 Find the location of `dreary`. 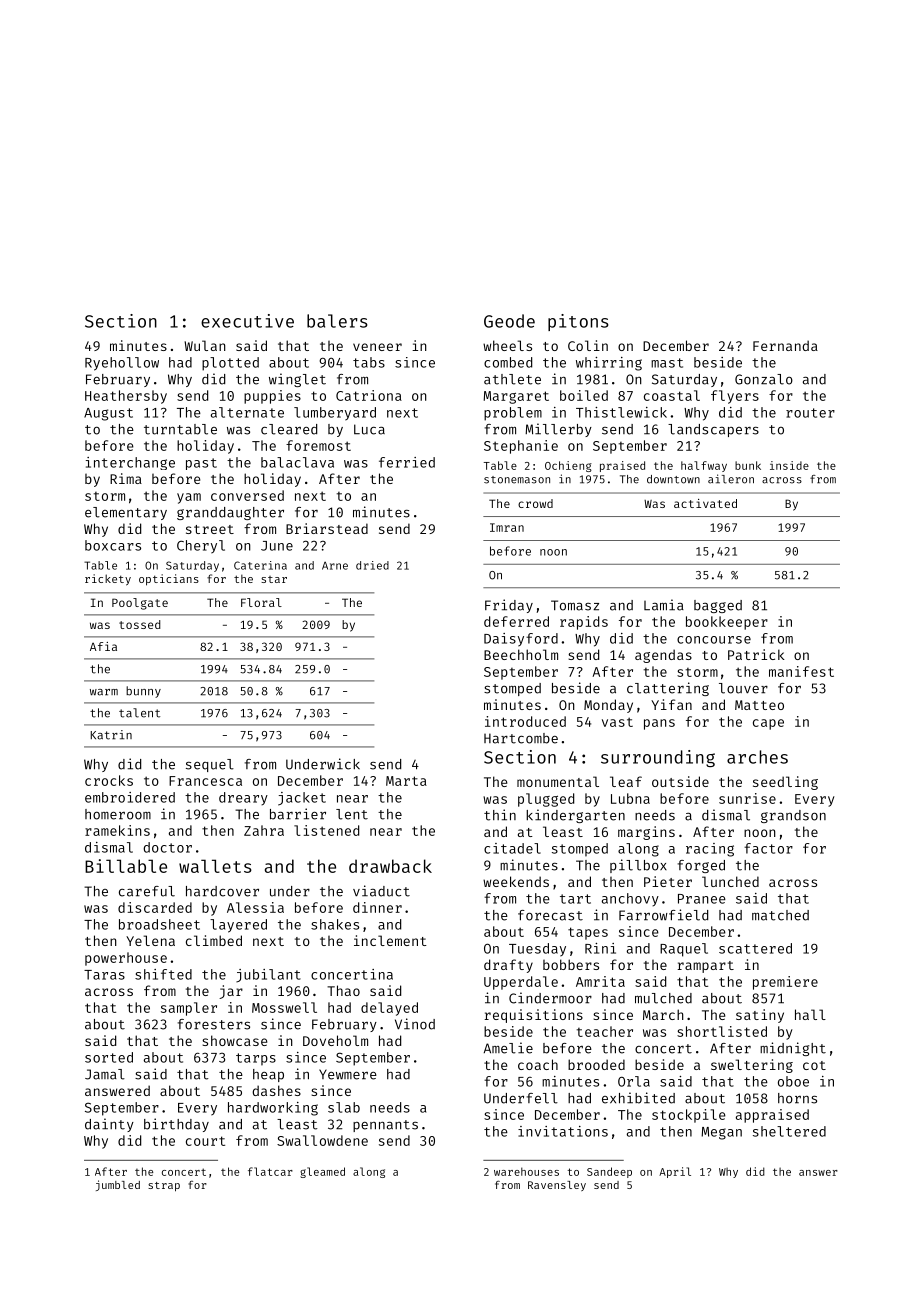

dreary is located at coordinates (243, 799).
